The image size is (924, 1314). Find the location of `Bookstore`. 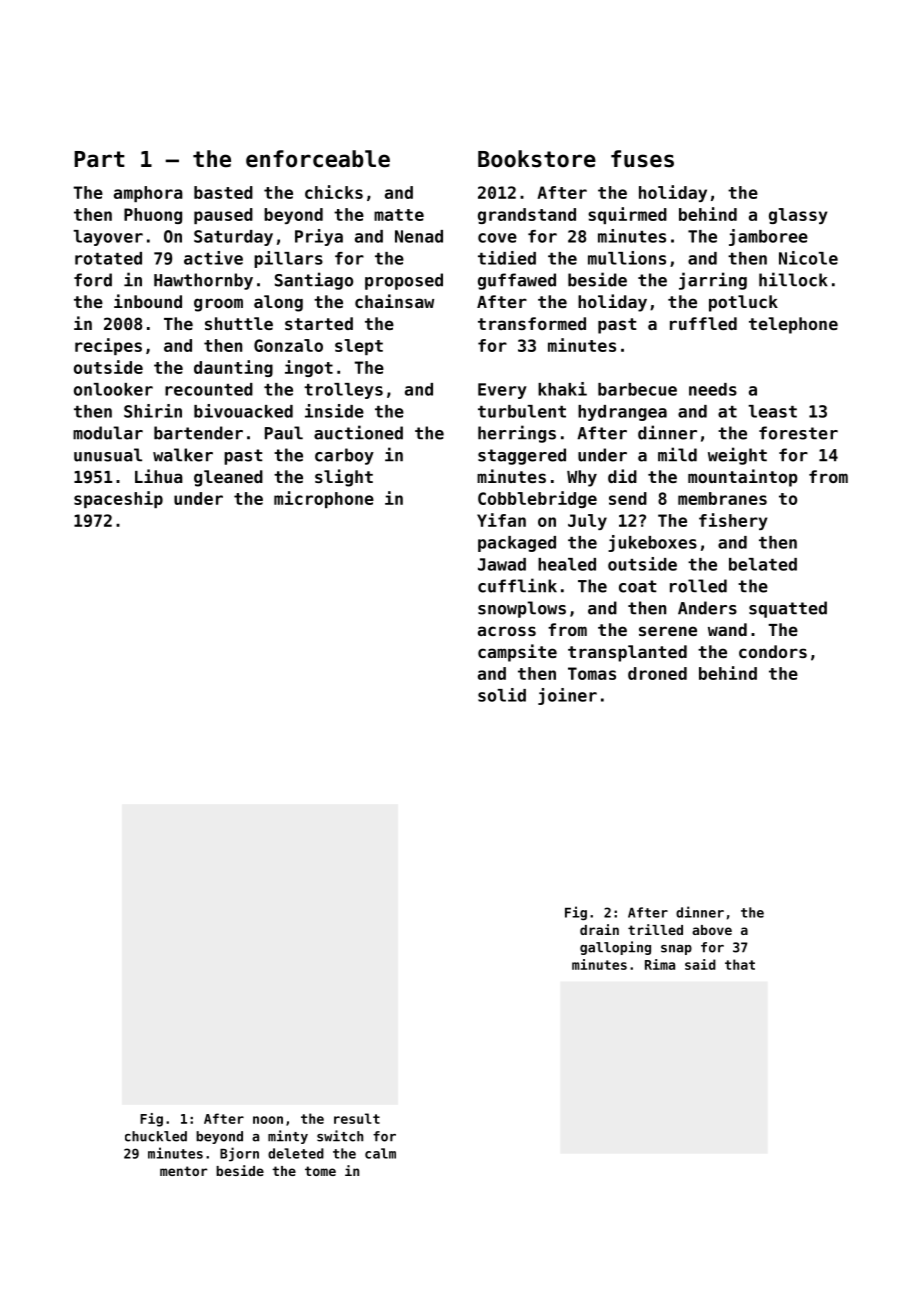

Bookstore is located at coordinates (537, 159).
